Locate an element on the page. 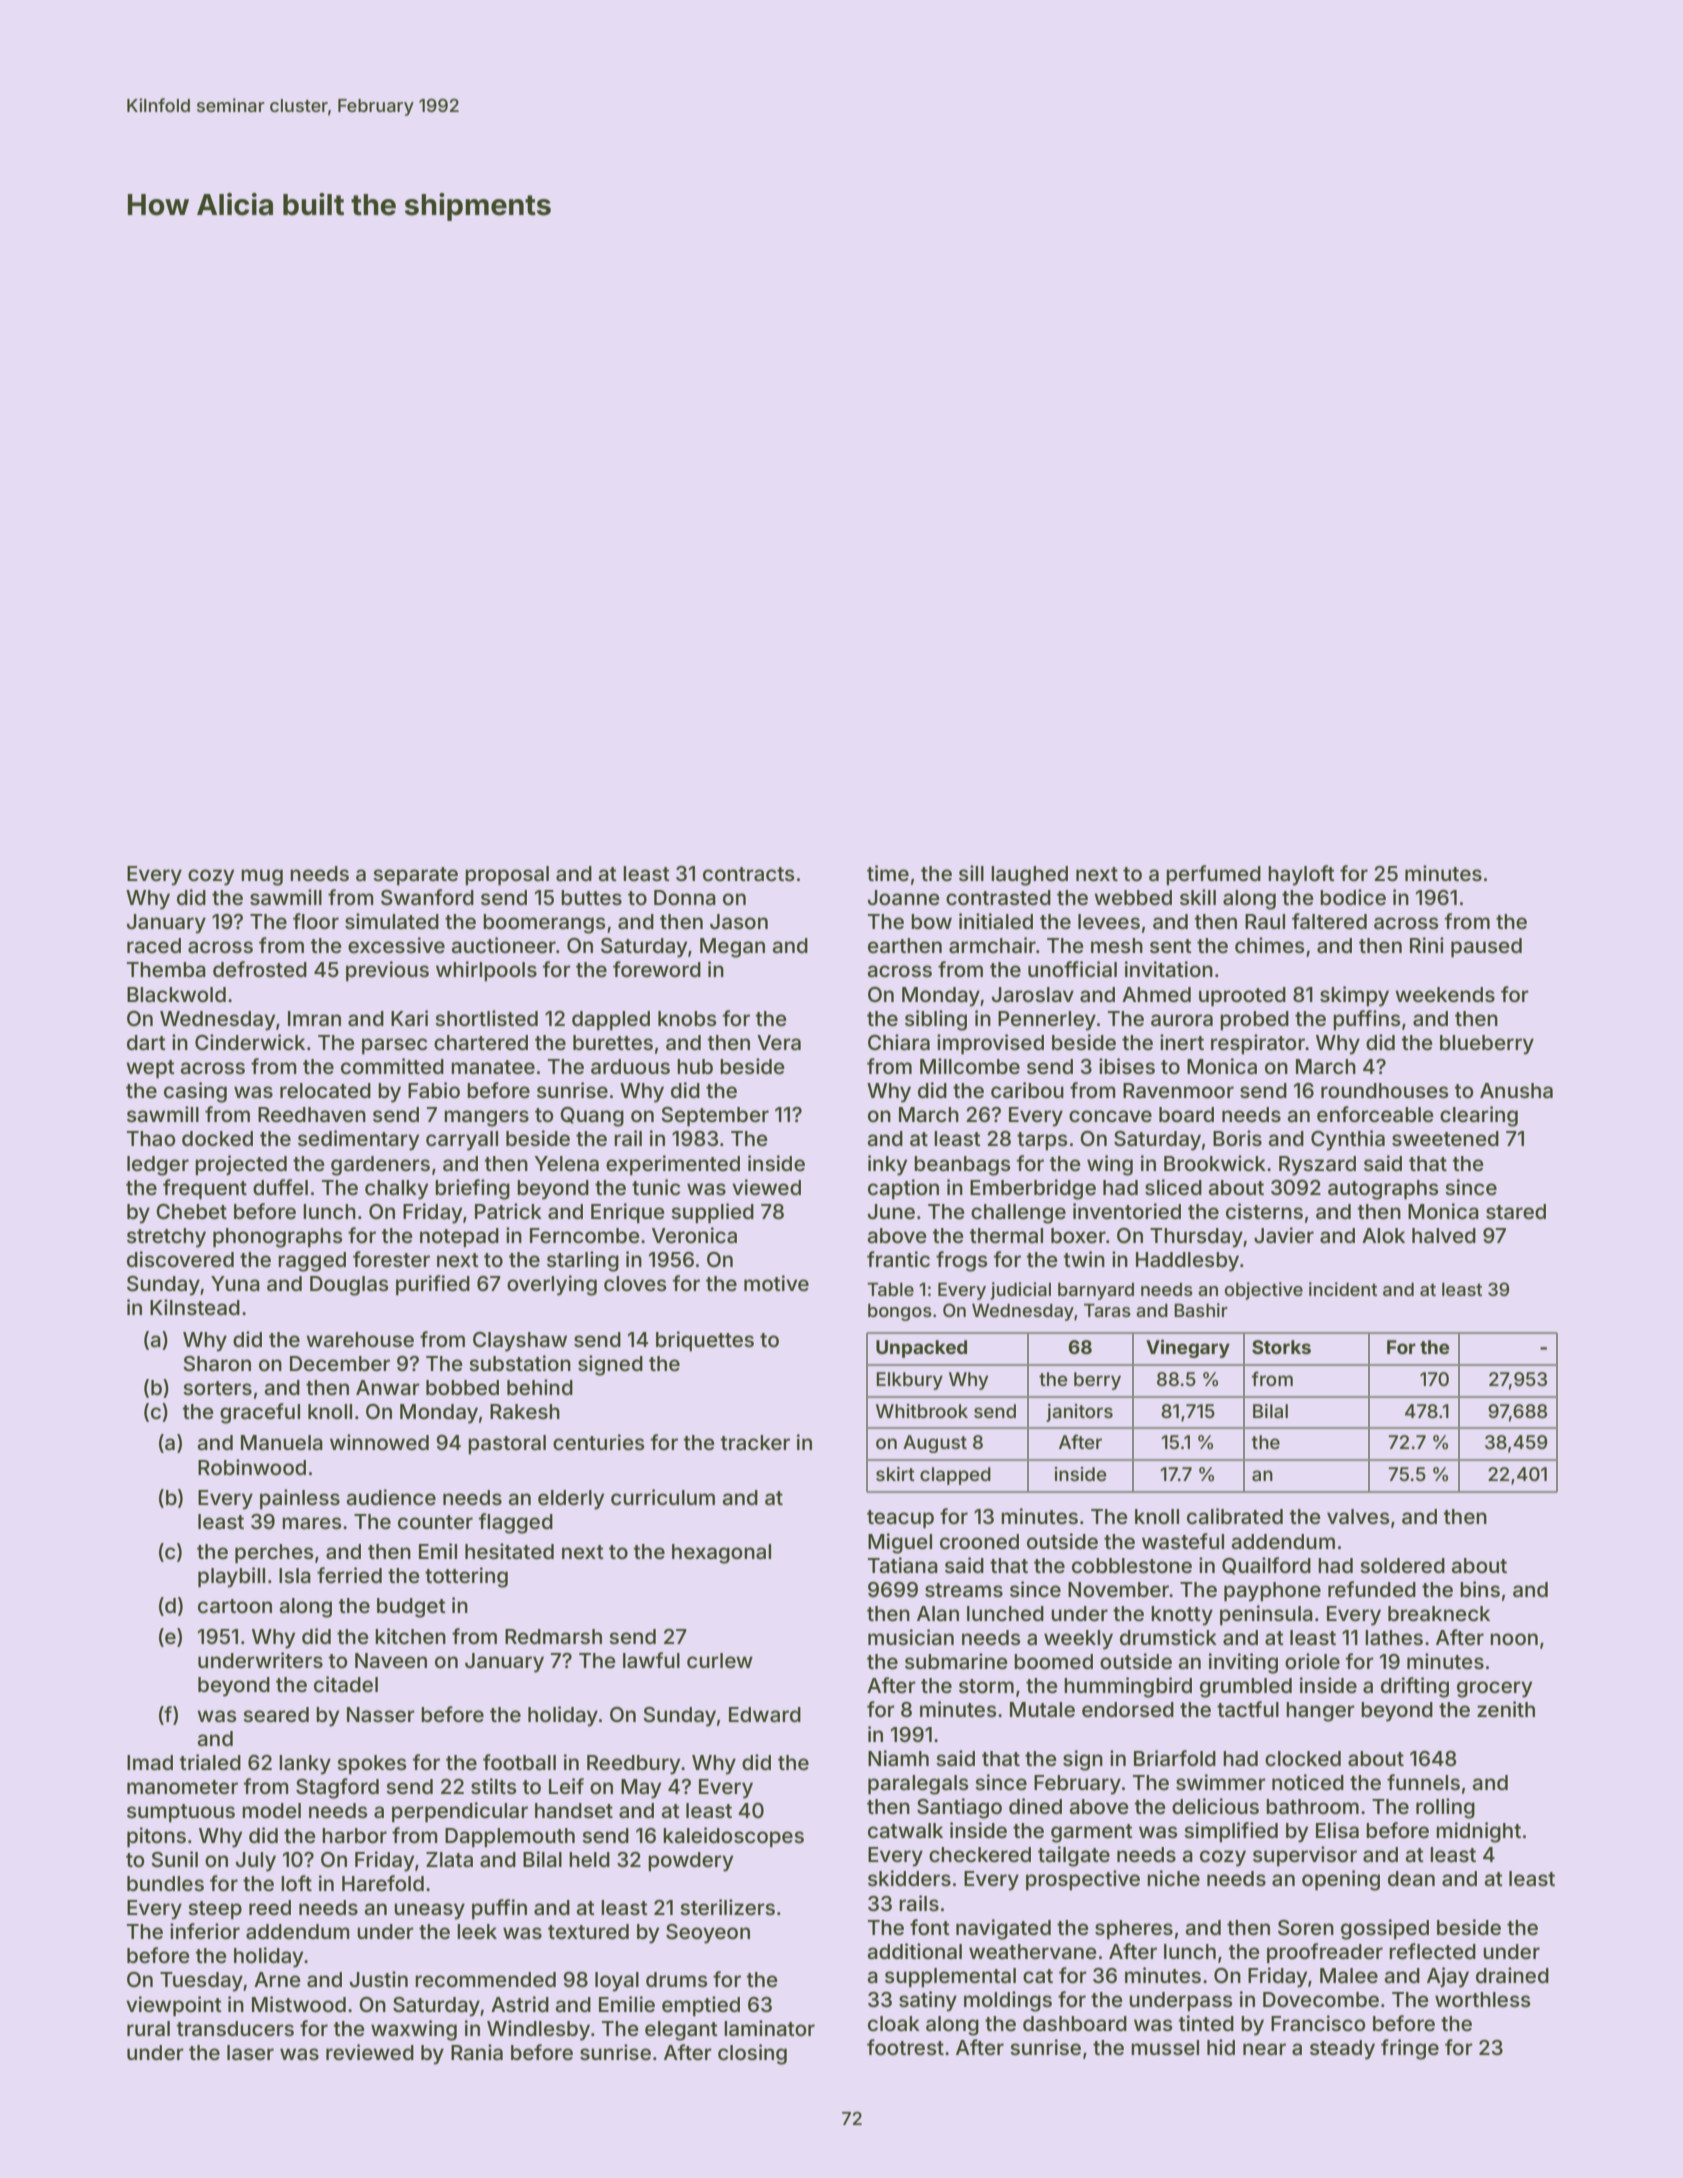 The width and height of the image is (1683, 2178). bins is located at coordinates (1480, 1589).
